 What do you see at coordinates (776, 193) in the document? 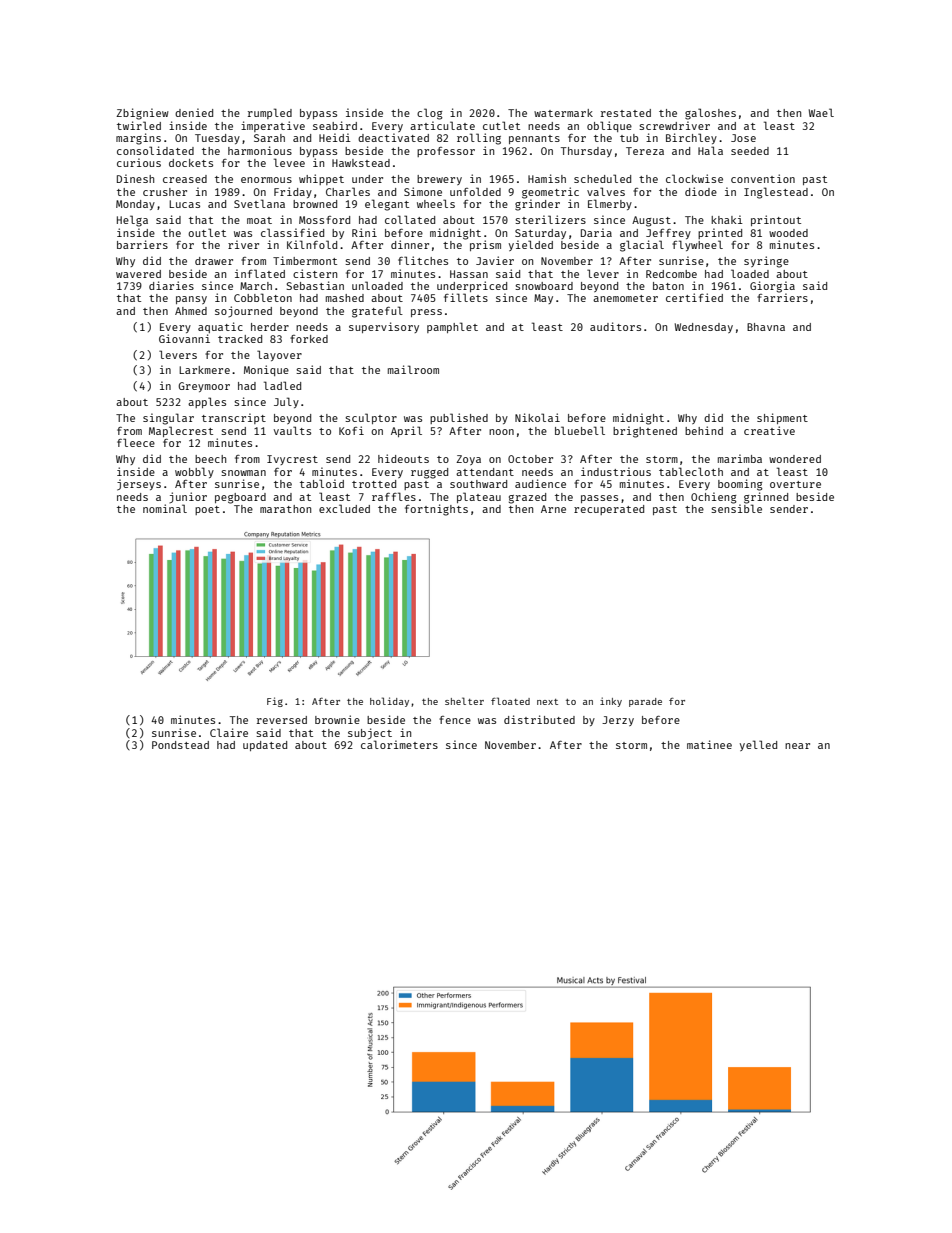
I see `Inglestead` at bounding box center [776, 193].
